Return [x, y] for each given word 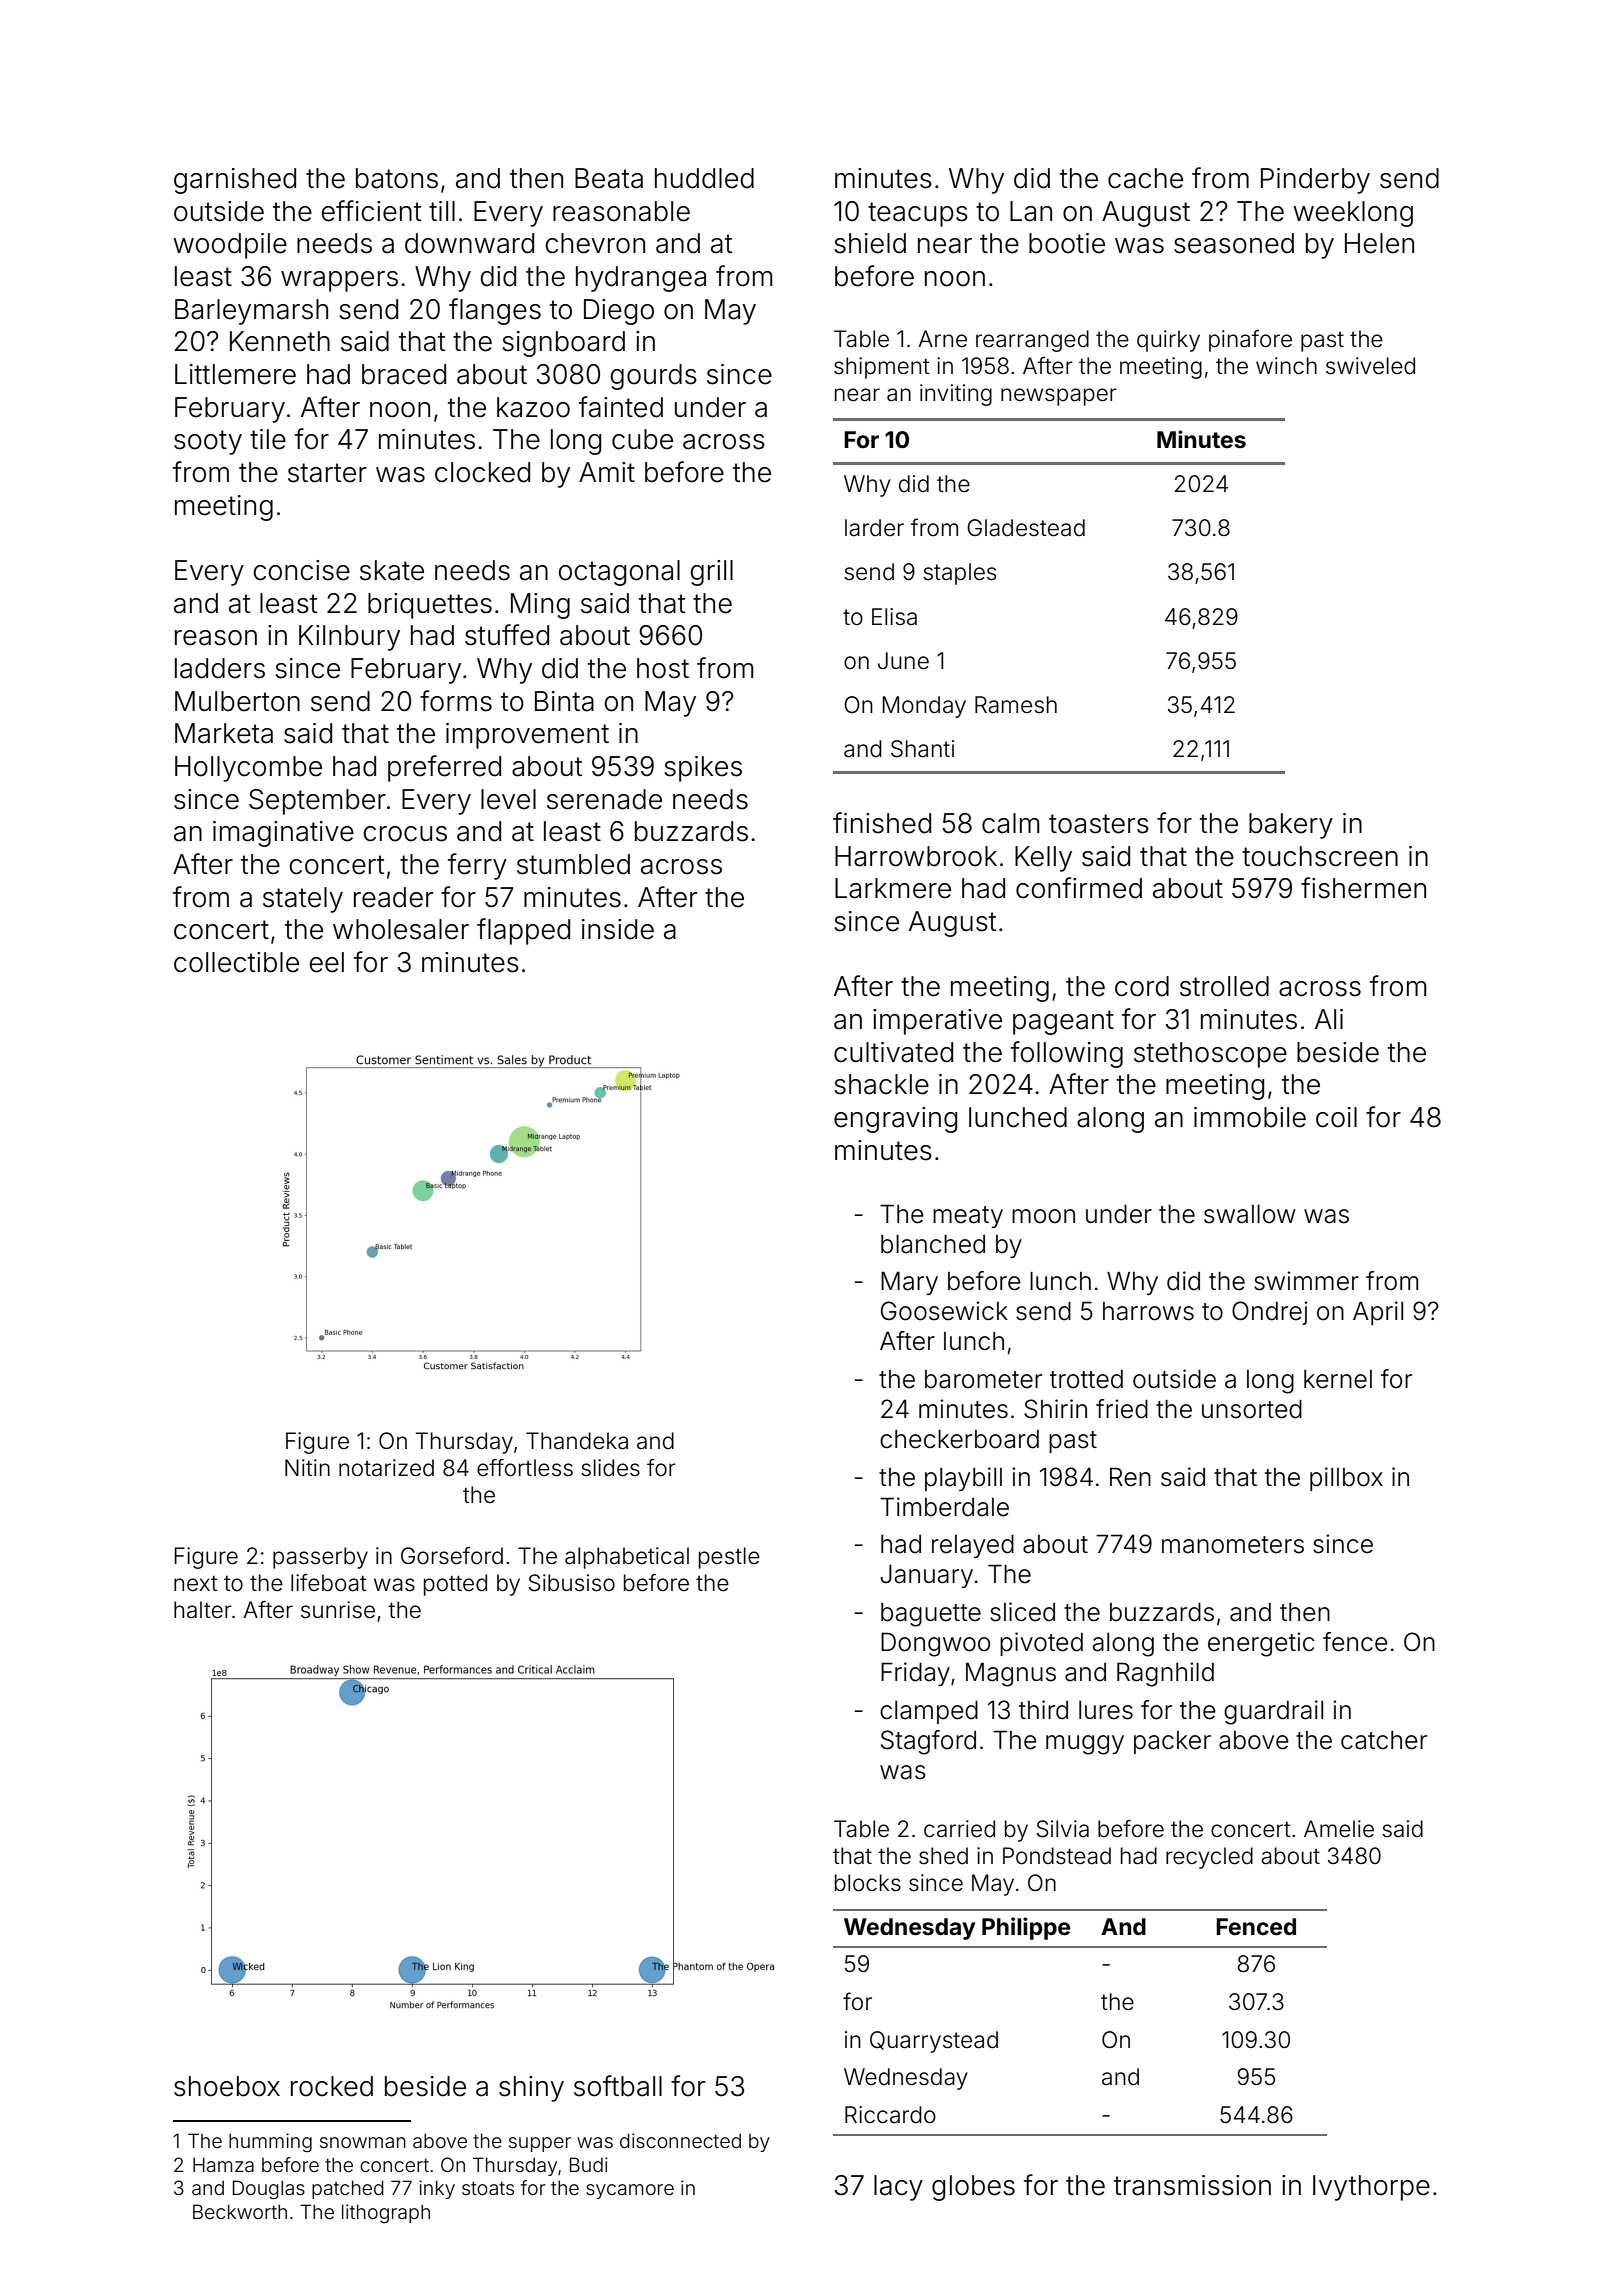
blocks [868, 1883]
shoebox [227, 2086]
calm [1010, 823]
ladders [220, 668]
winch [1286, 365]
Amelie [1339, 1829]
